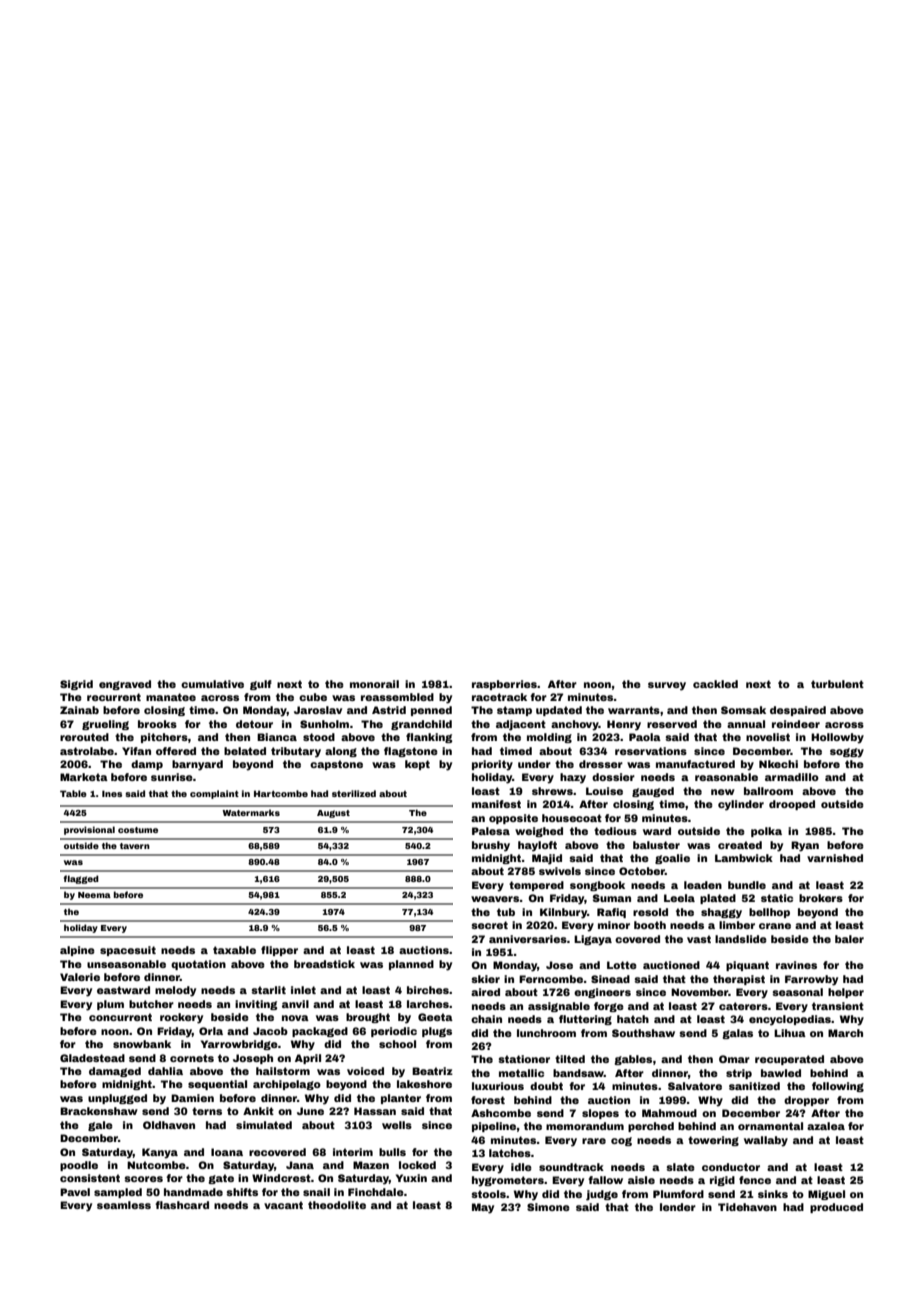 The width and height of the page is (924, 1308). Describe the element at coordinates (126, 964) in the page. I see `unseasonable` at that location.
